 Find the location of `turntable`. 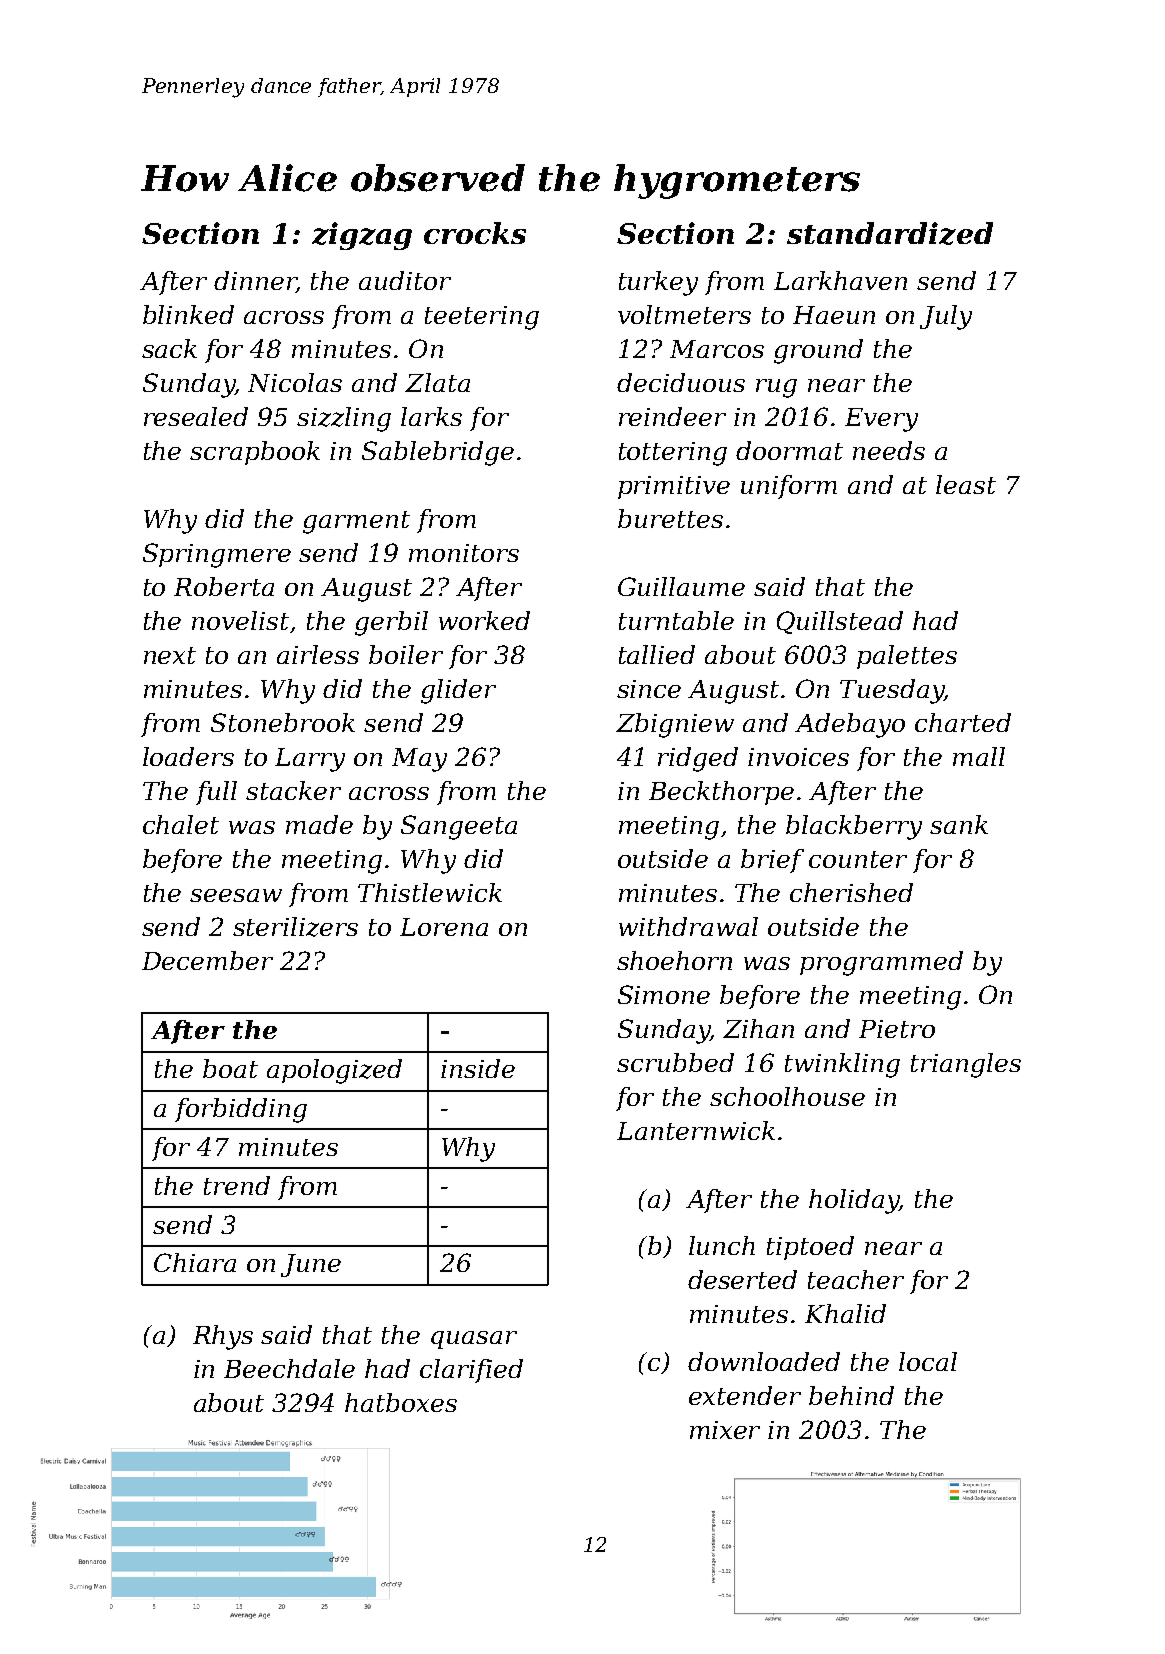

turntable is located at coordinates (676, 620).
